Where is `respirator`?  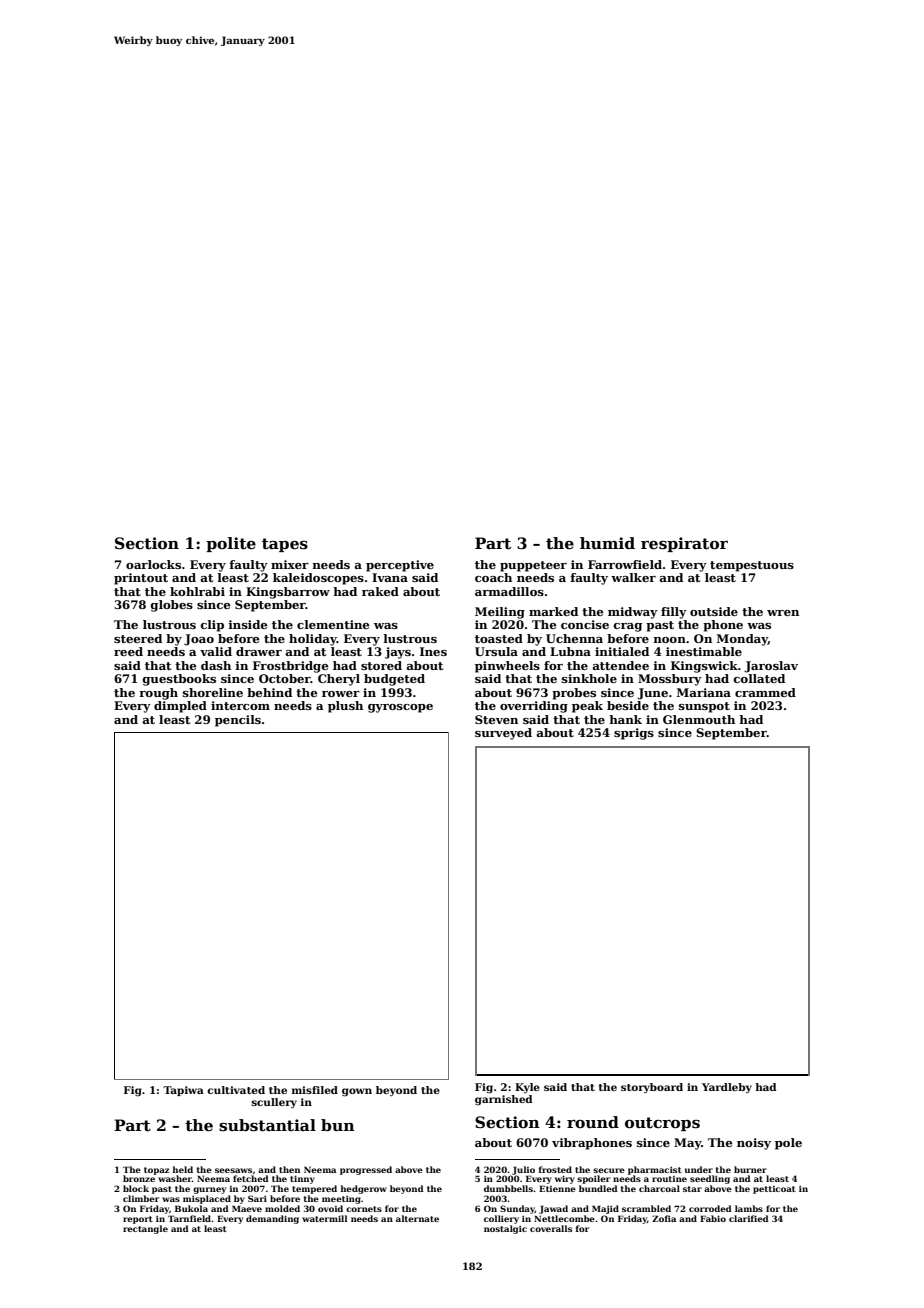
respirator is located at coordinates (684, 544).
